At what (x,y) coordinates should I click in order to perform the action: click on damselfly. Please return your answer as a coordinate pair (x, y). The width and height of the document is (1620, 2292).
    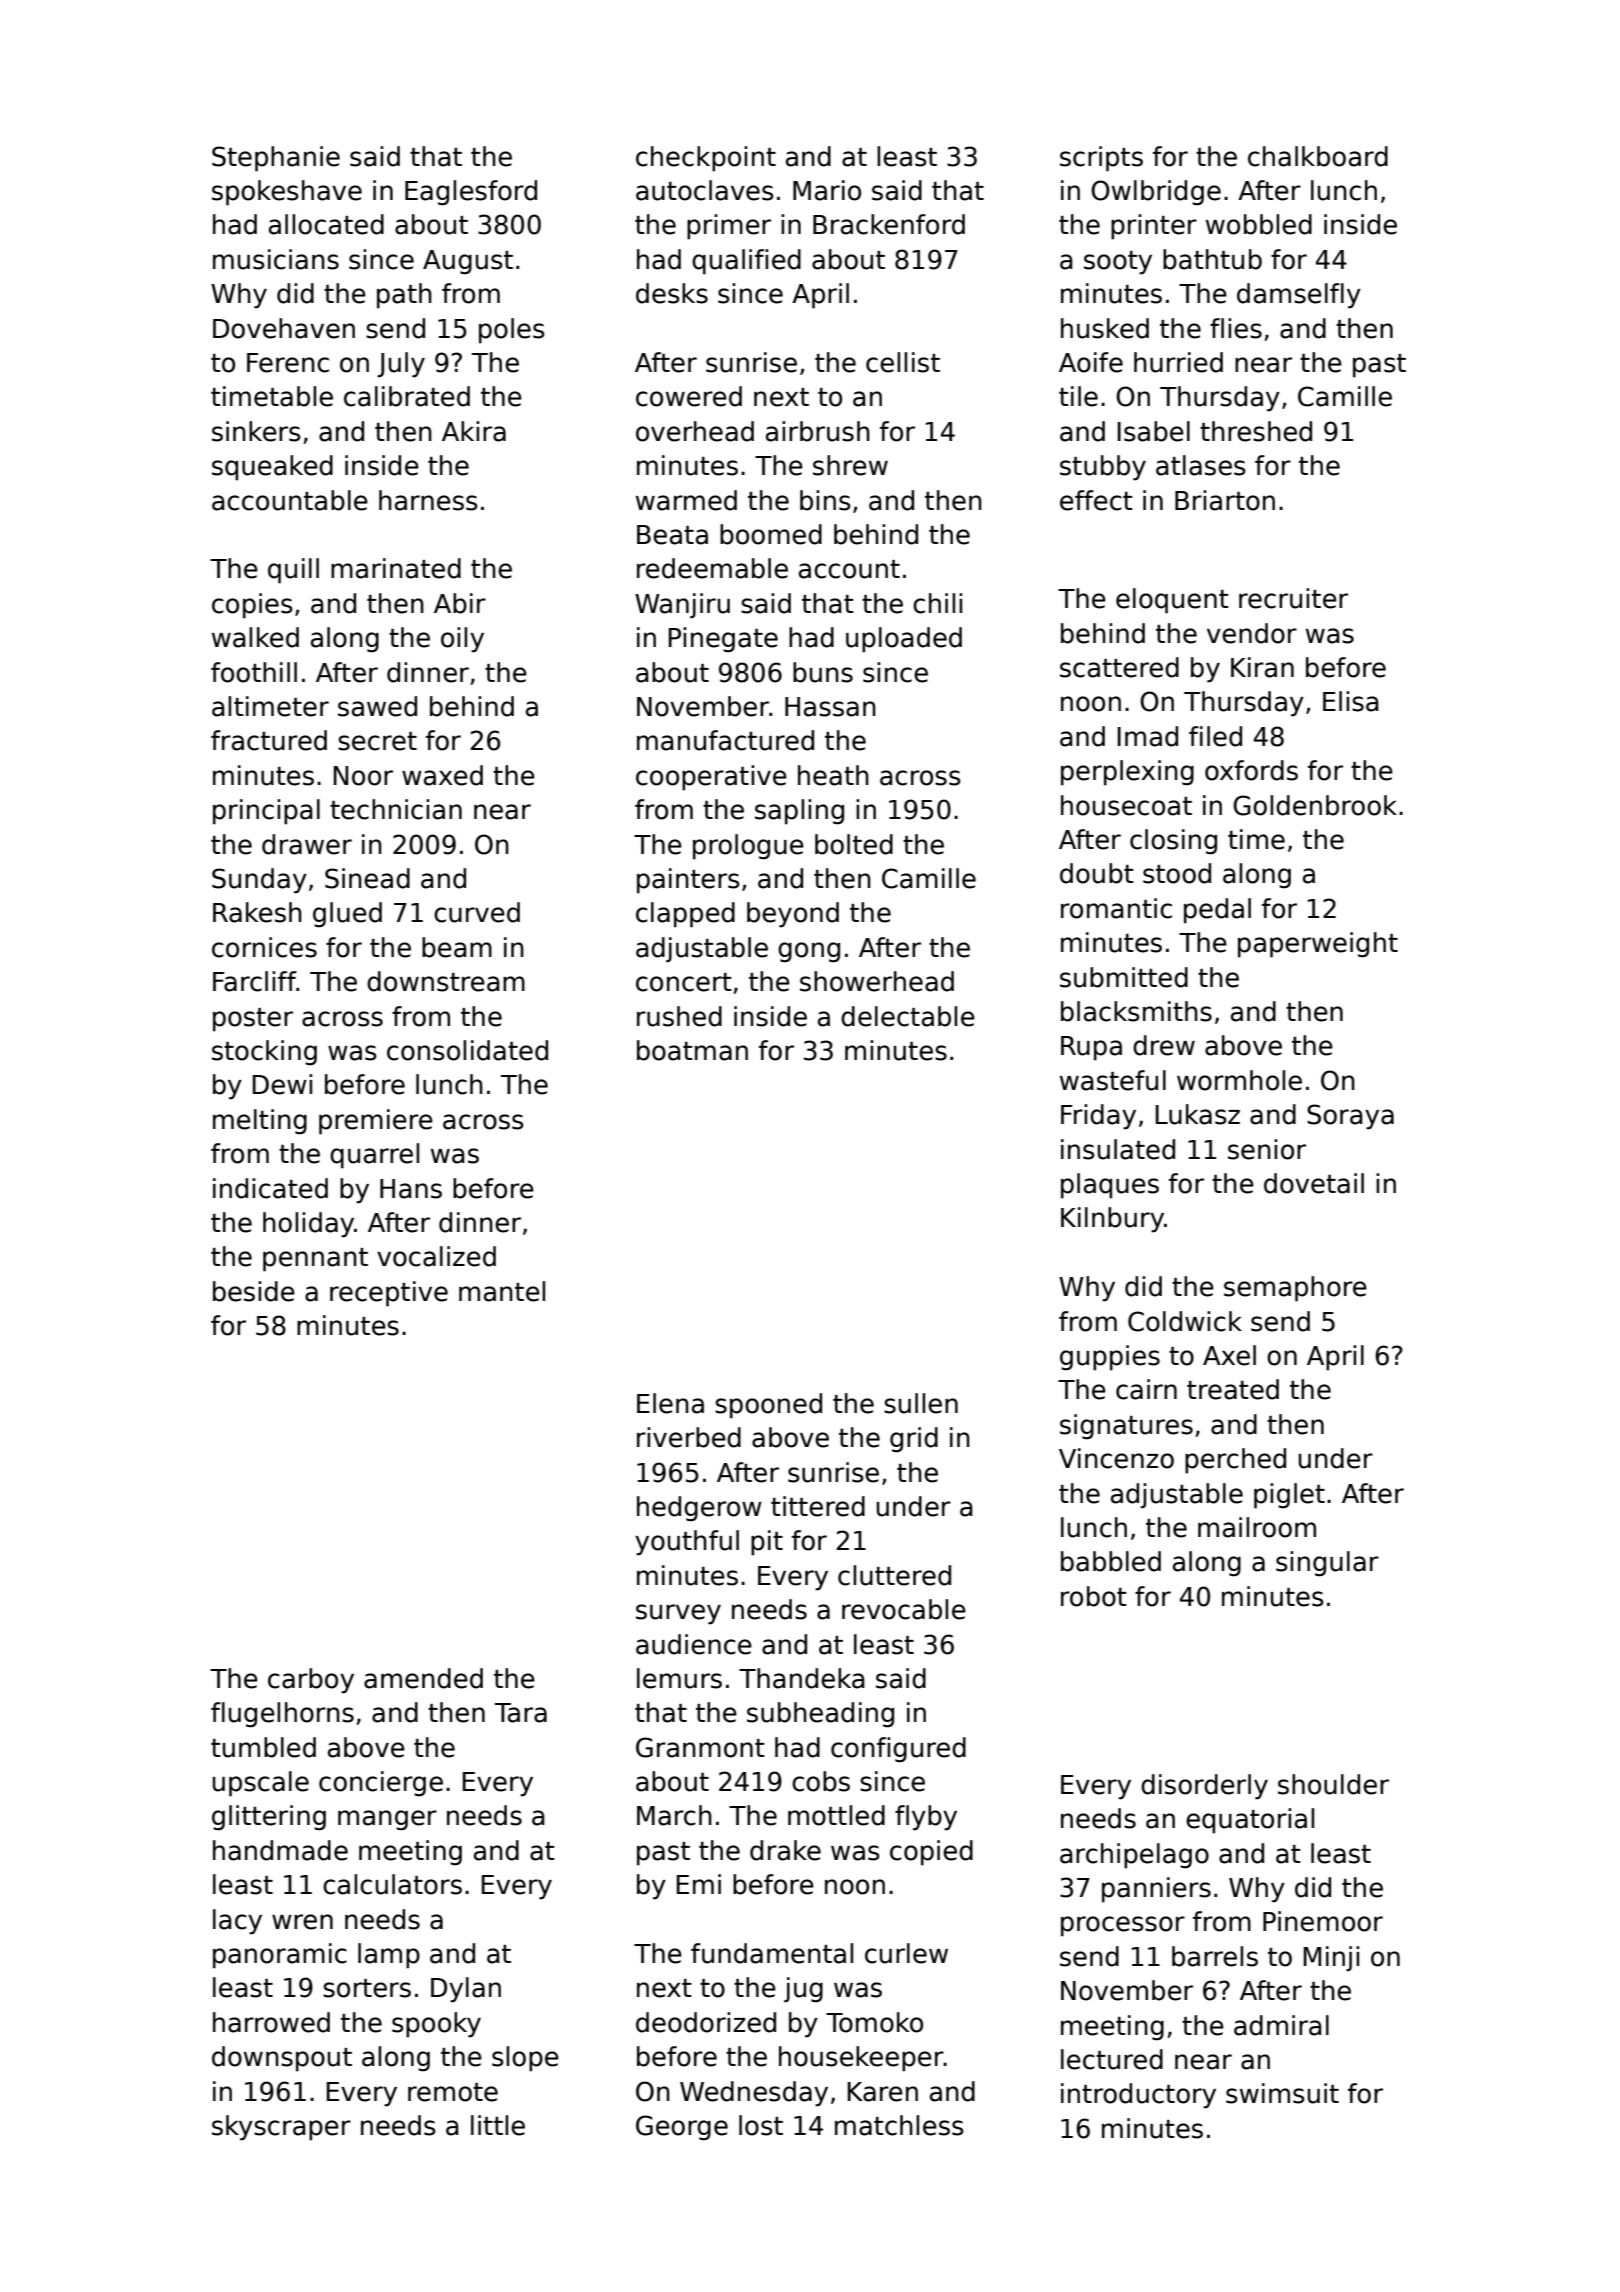
    Looking at the image, I should click on (1299, 296).
